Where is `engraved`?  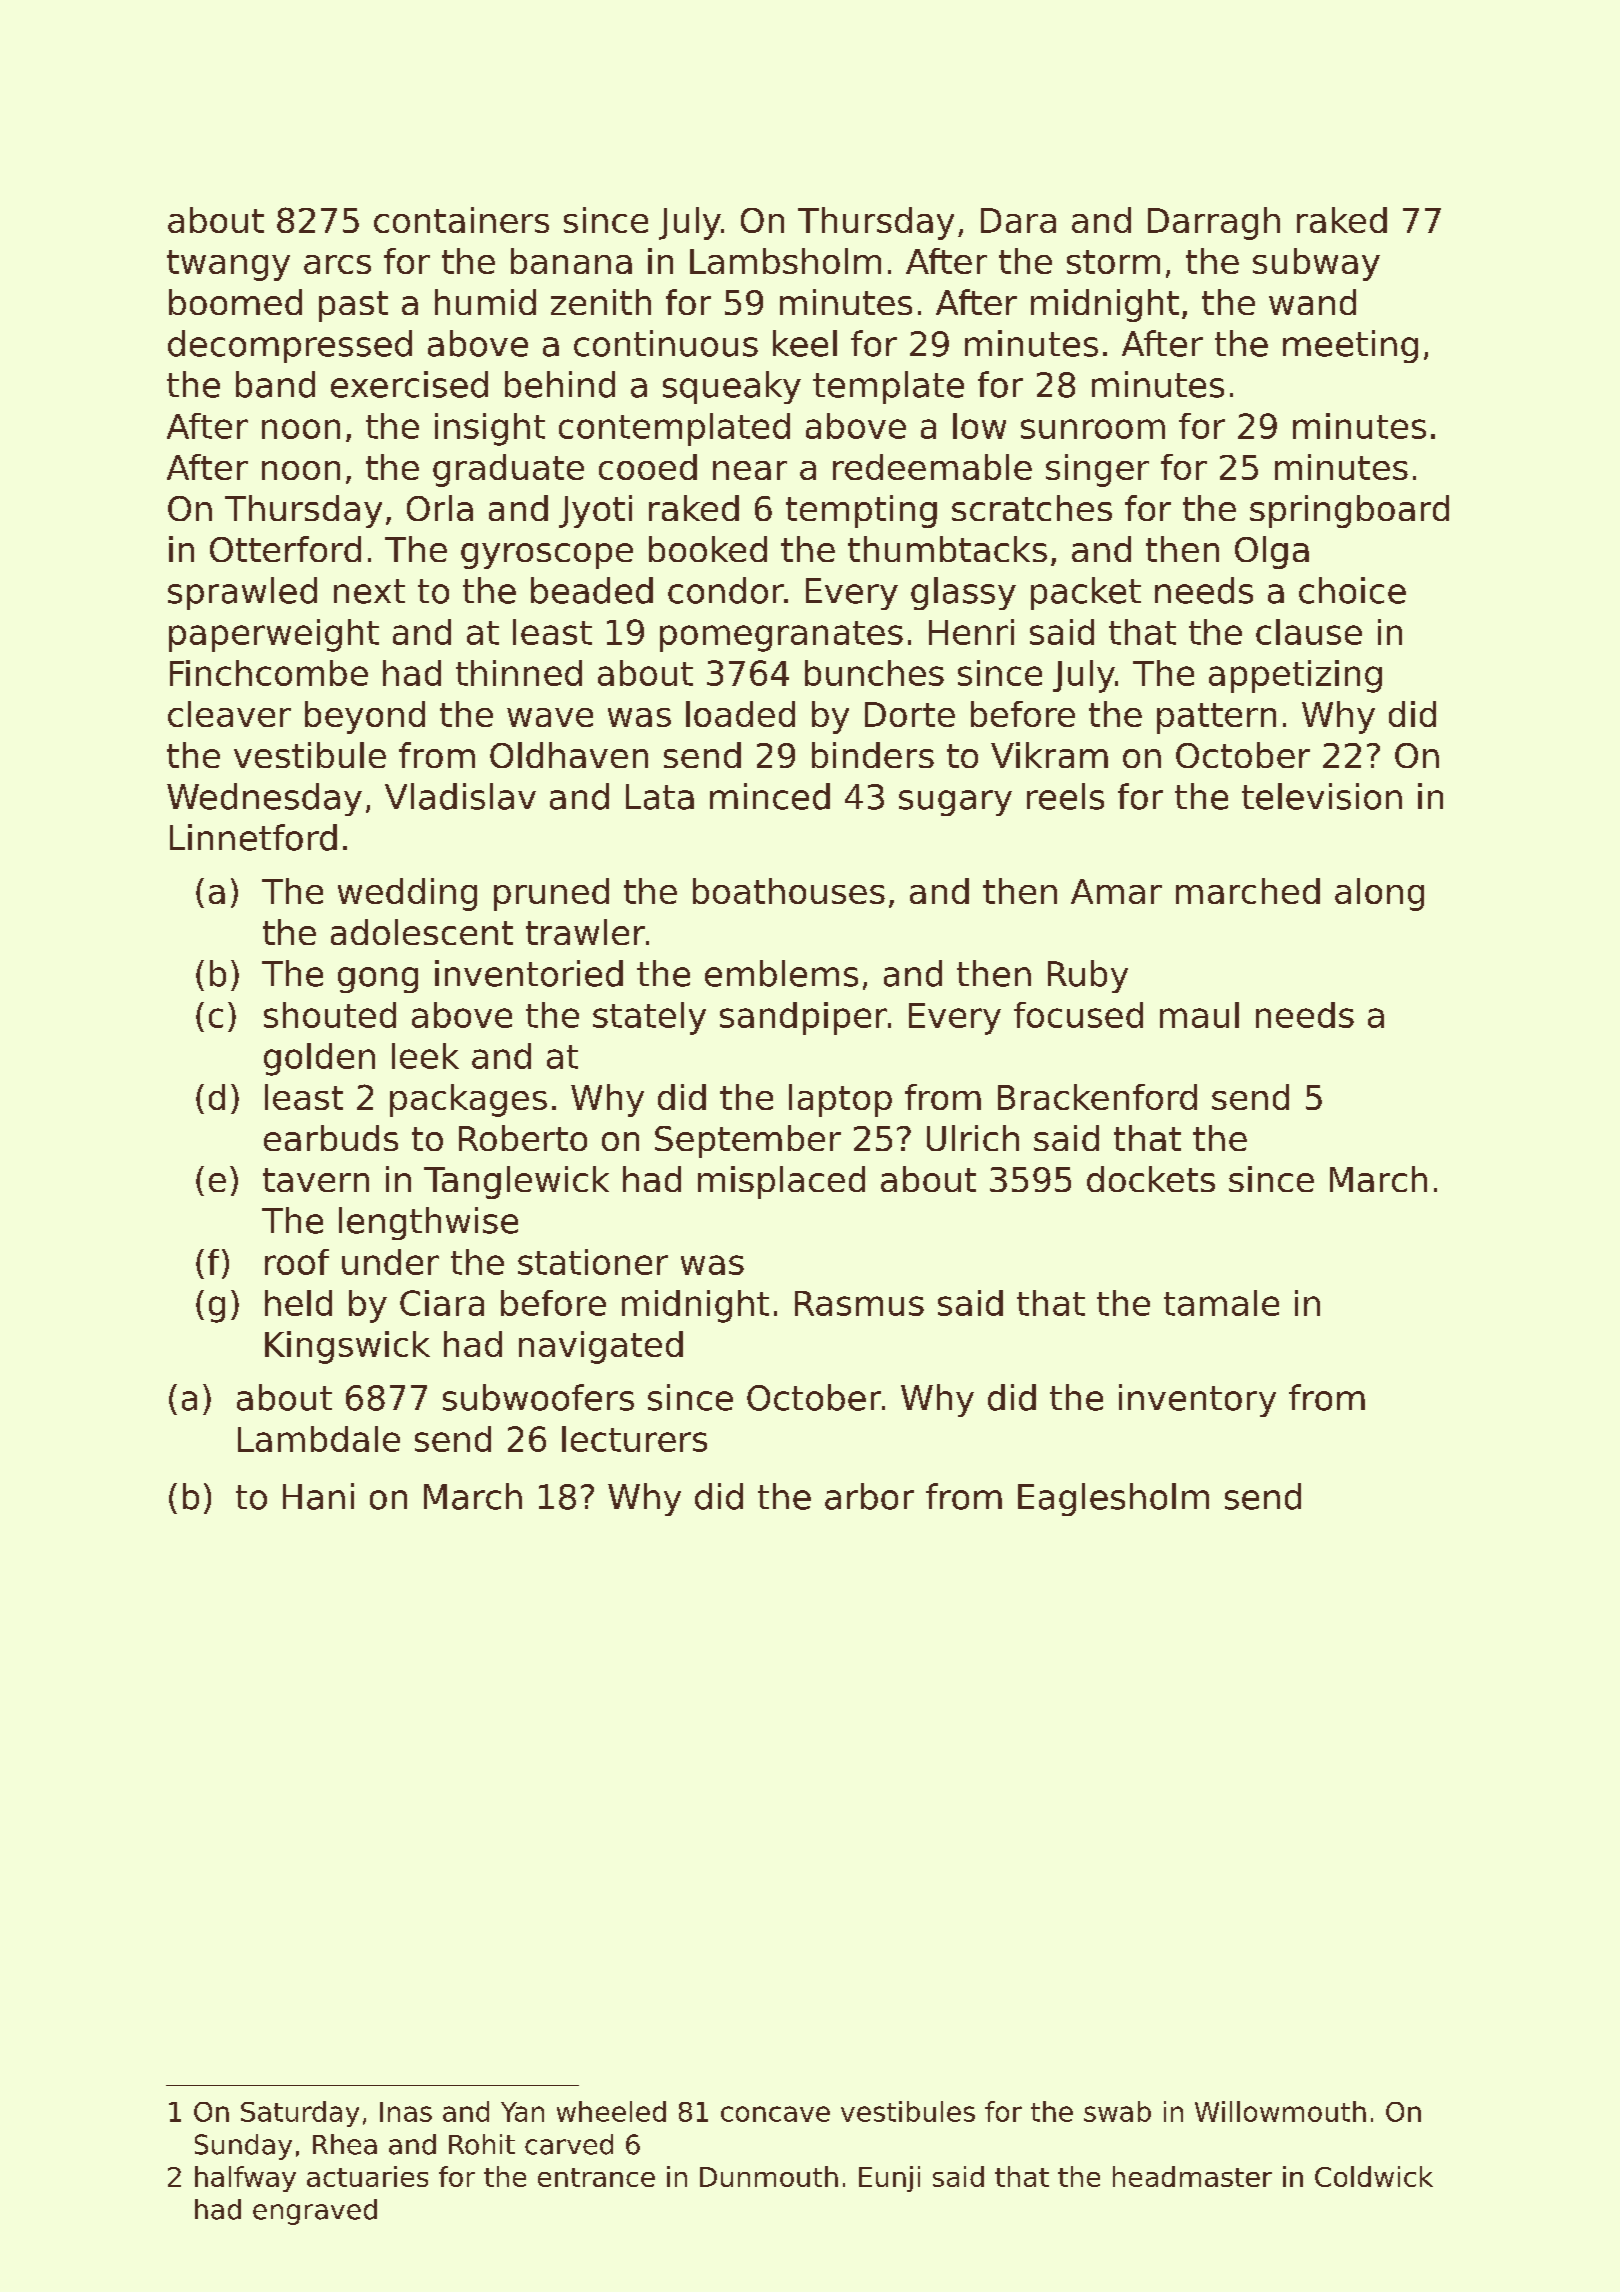 engraved is located at coordinates (315, 2212).
